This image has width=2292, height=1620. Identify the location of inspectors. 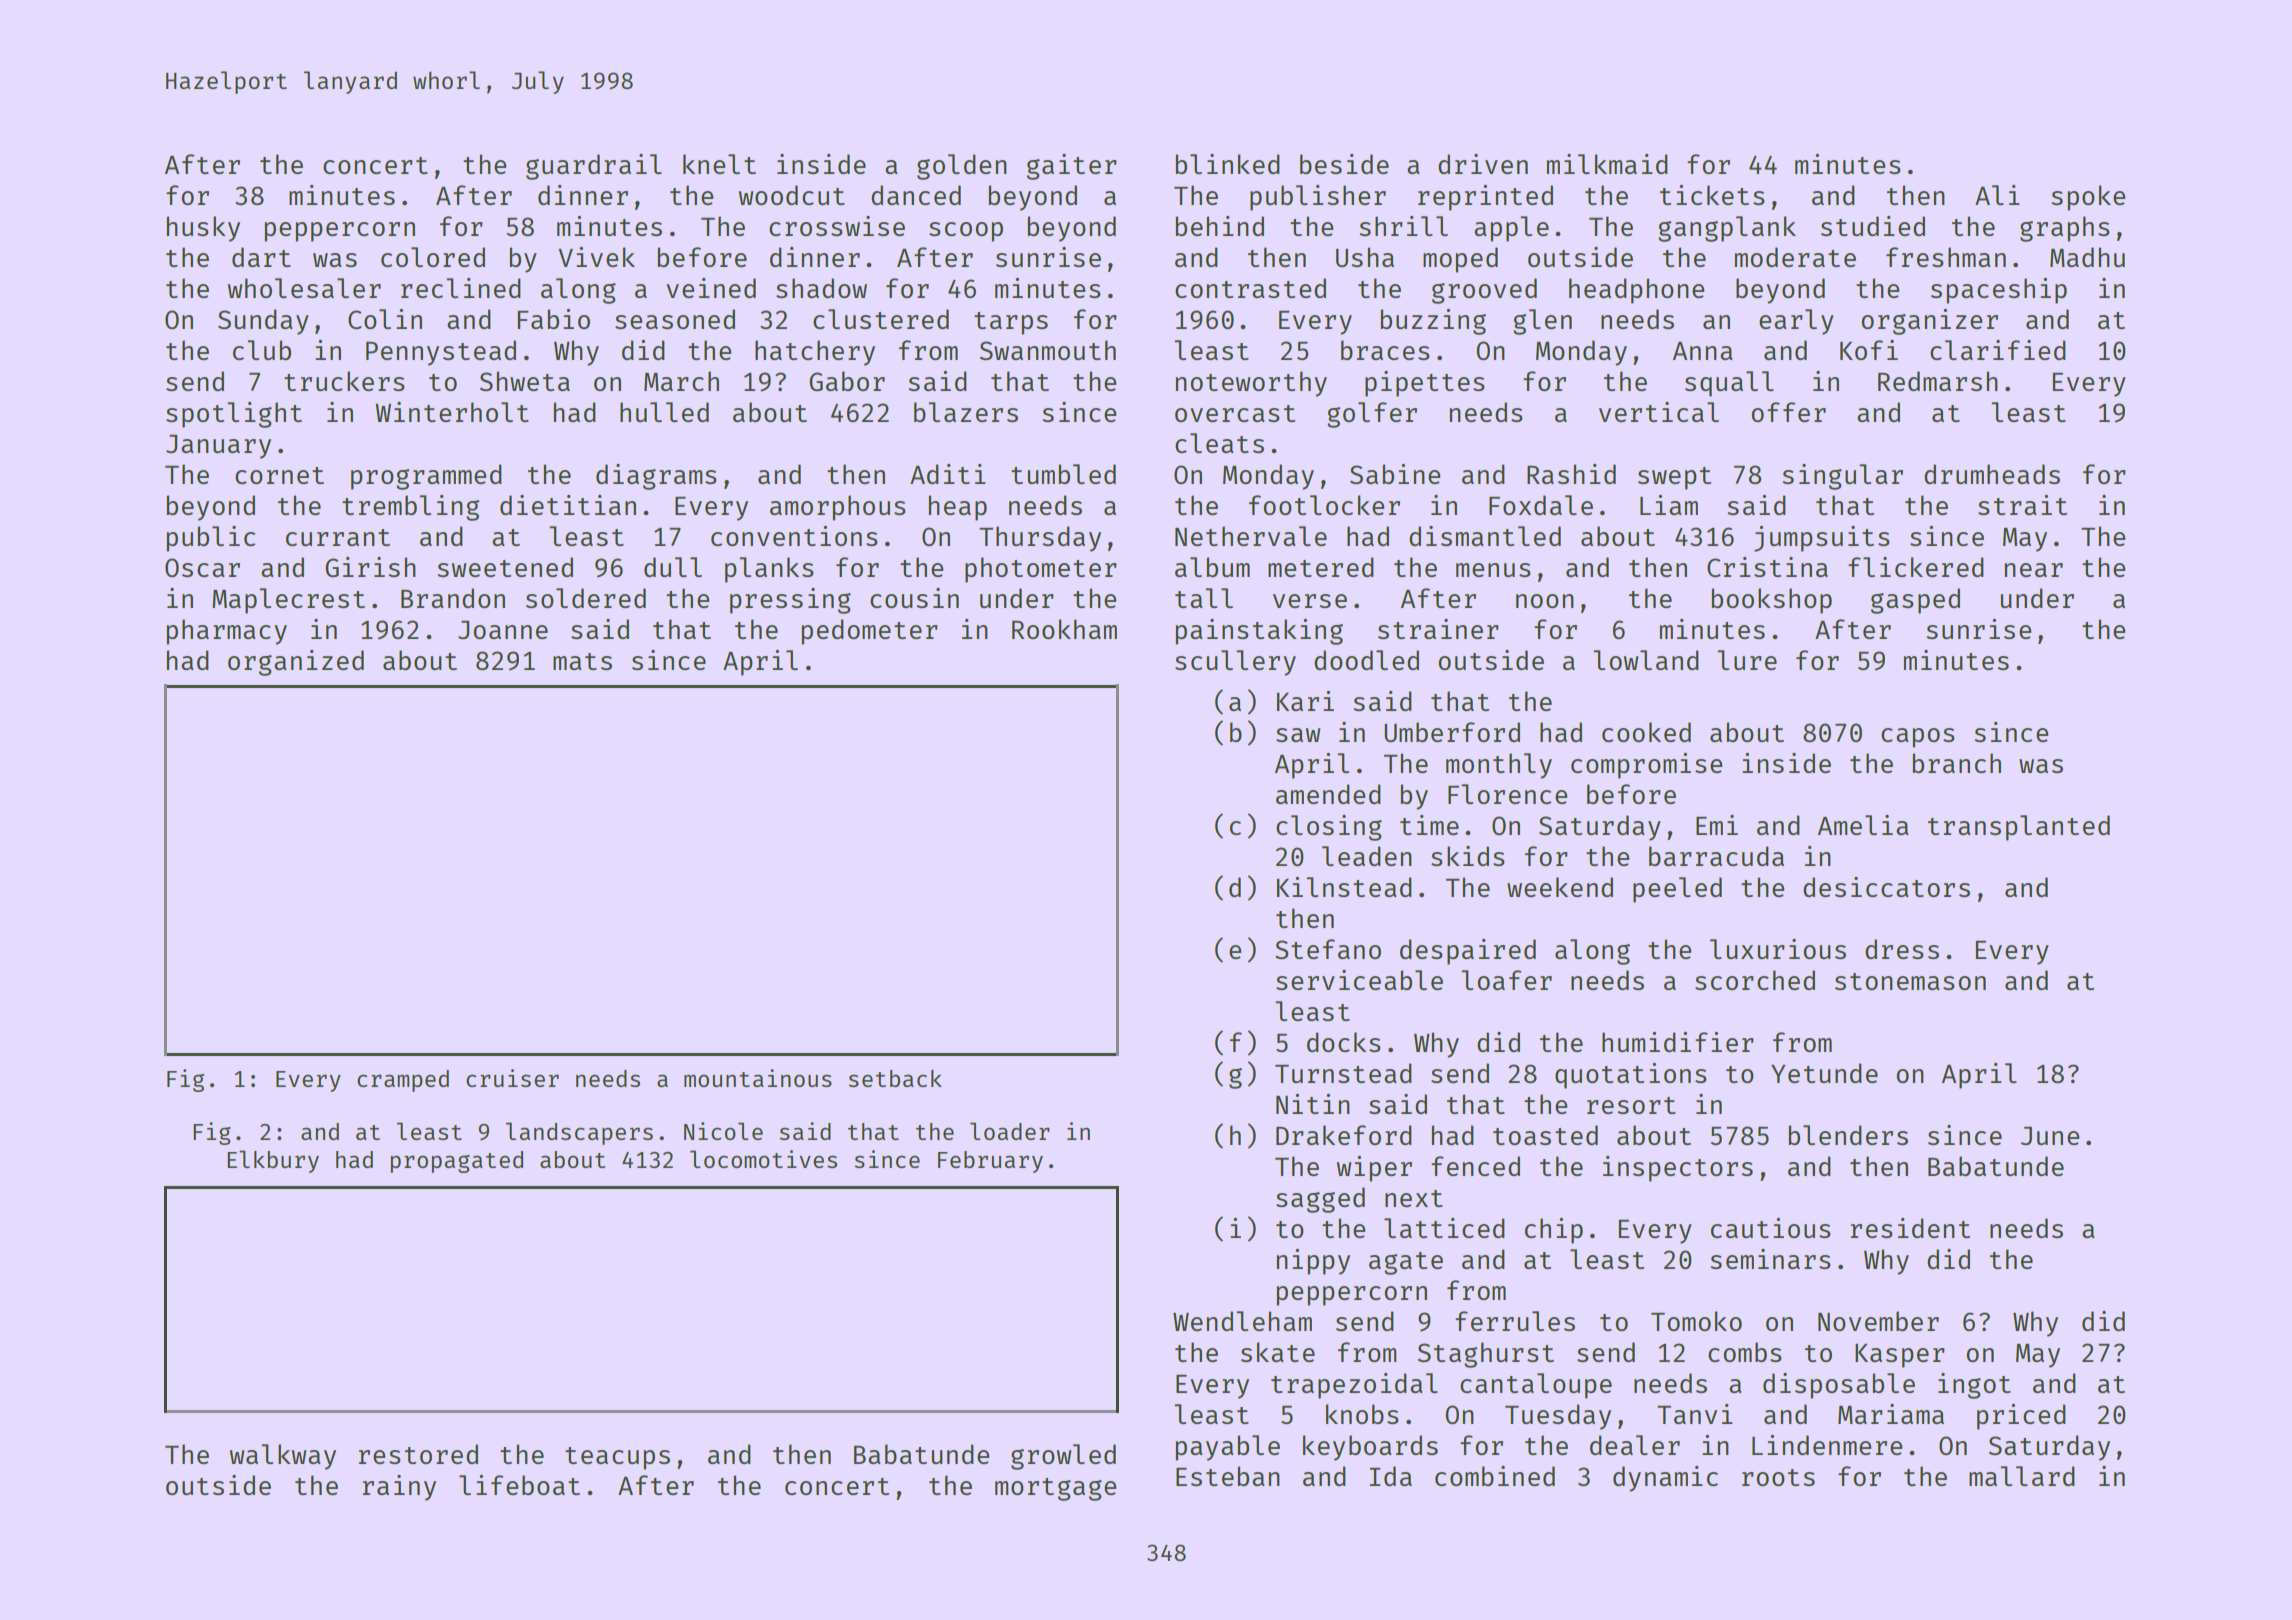
(1678, 1169).
